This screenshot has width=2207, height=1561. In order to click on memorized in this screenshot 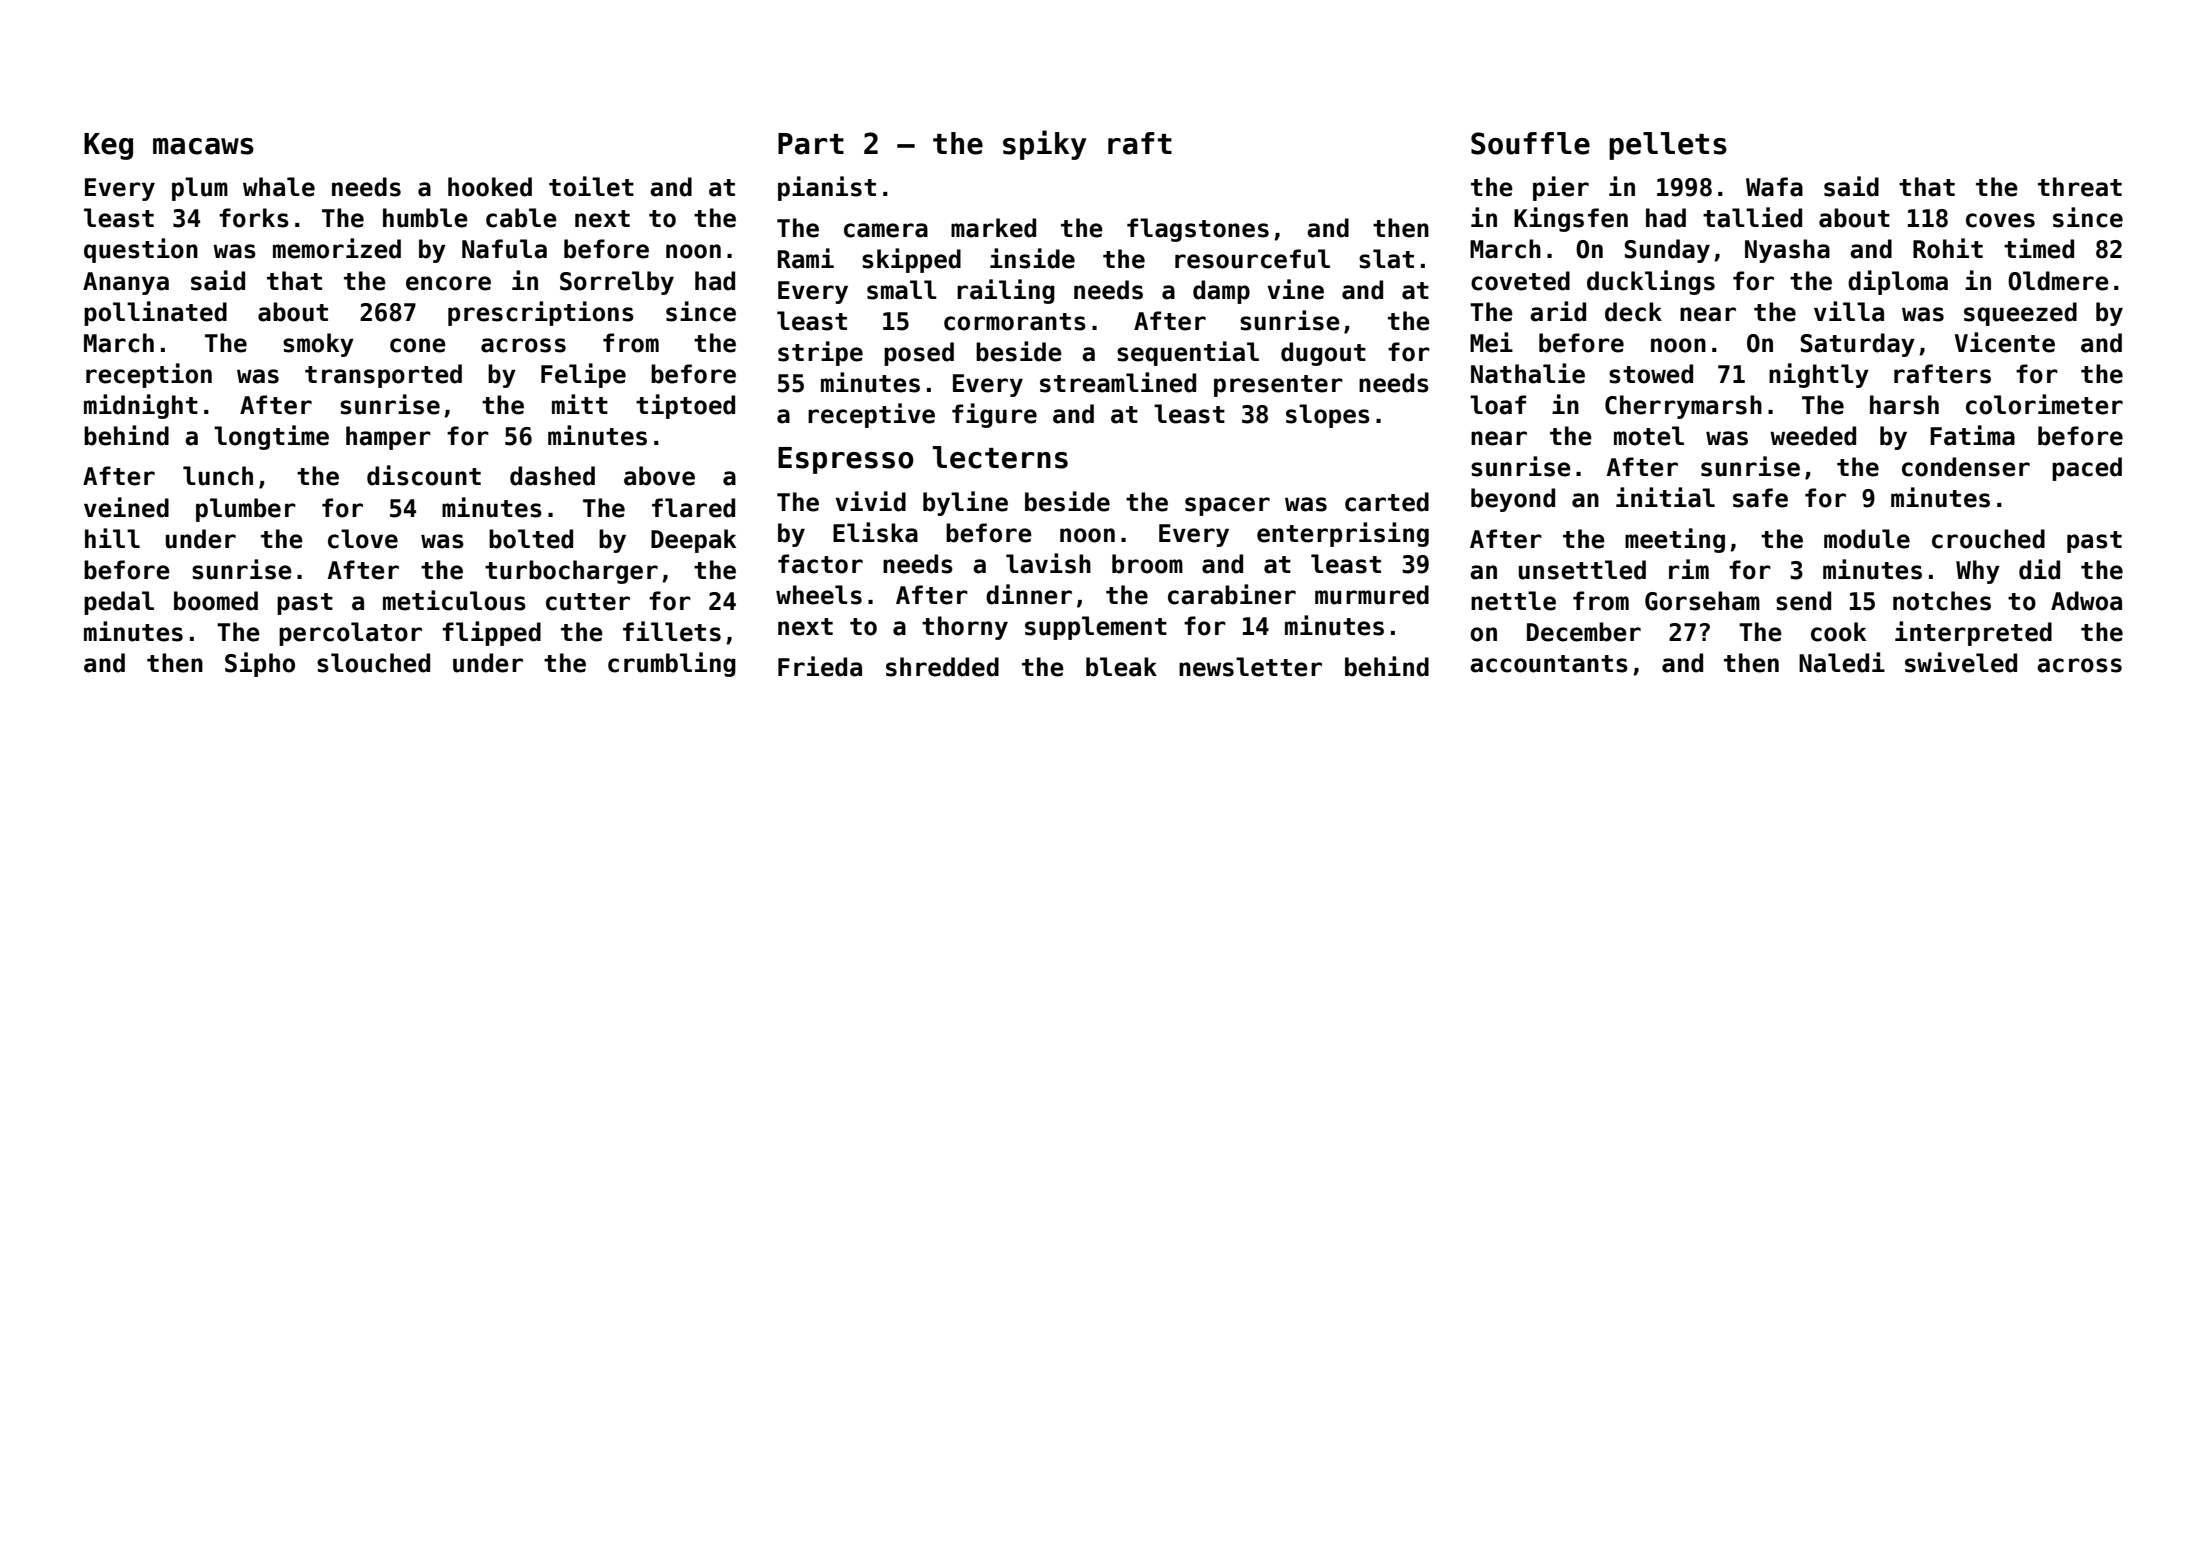, I will do `click(337, 248)`.
